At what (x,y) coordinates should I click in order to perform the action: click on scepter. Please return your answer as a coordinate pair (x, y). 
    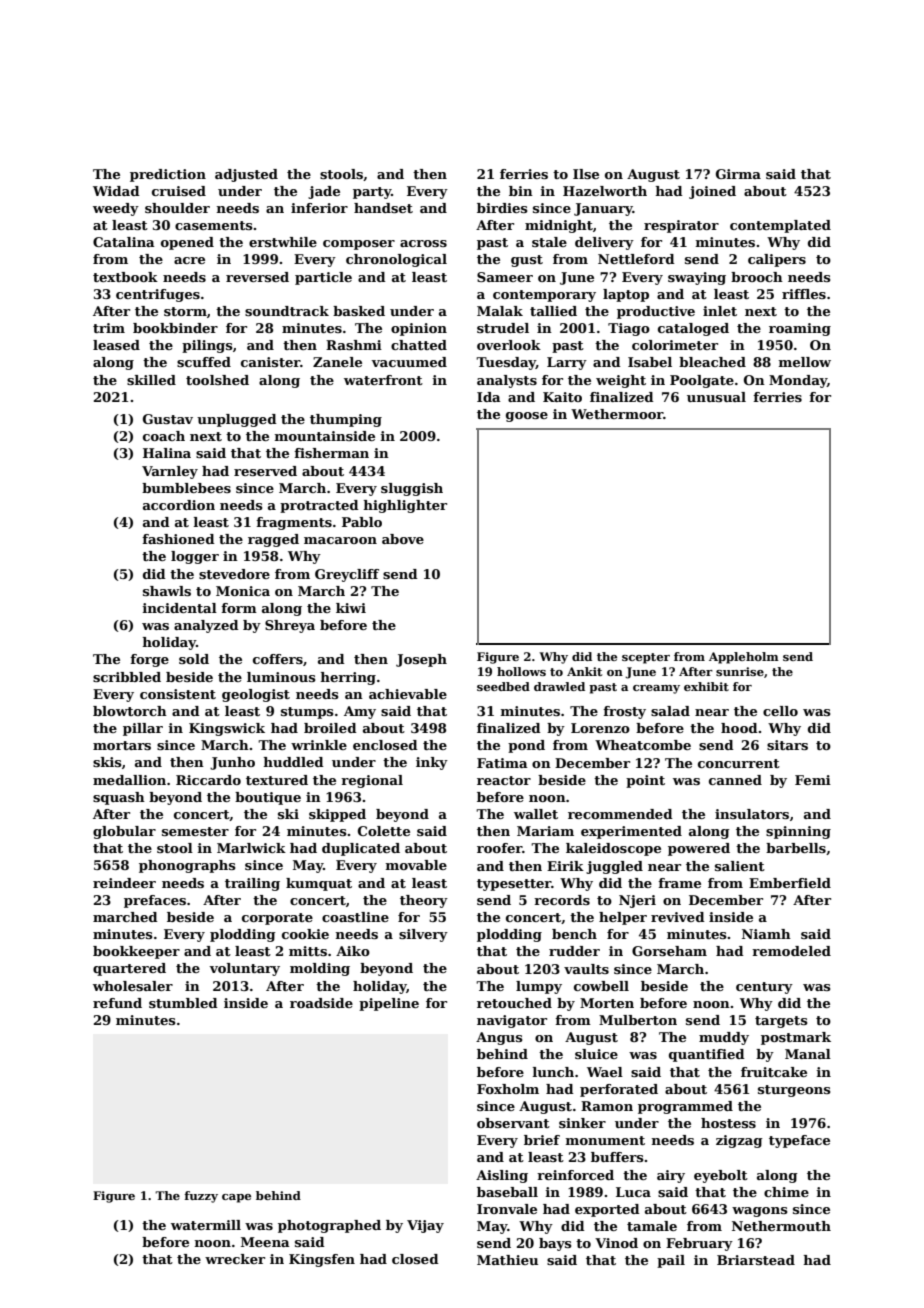
    Looking at the image, I should click on (646, 658).
